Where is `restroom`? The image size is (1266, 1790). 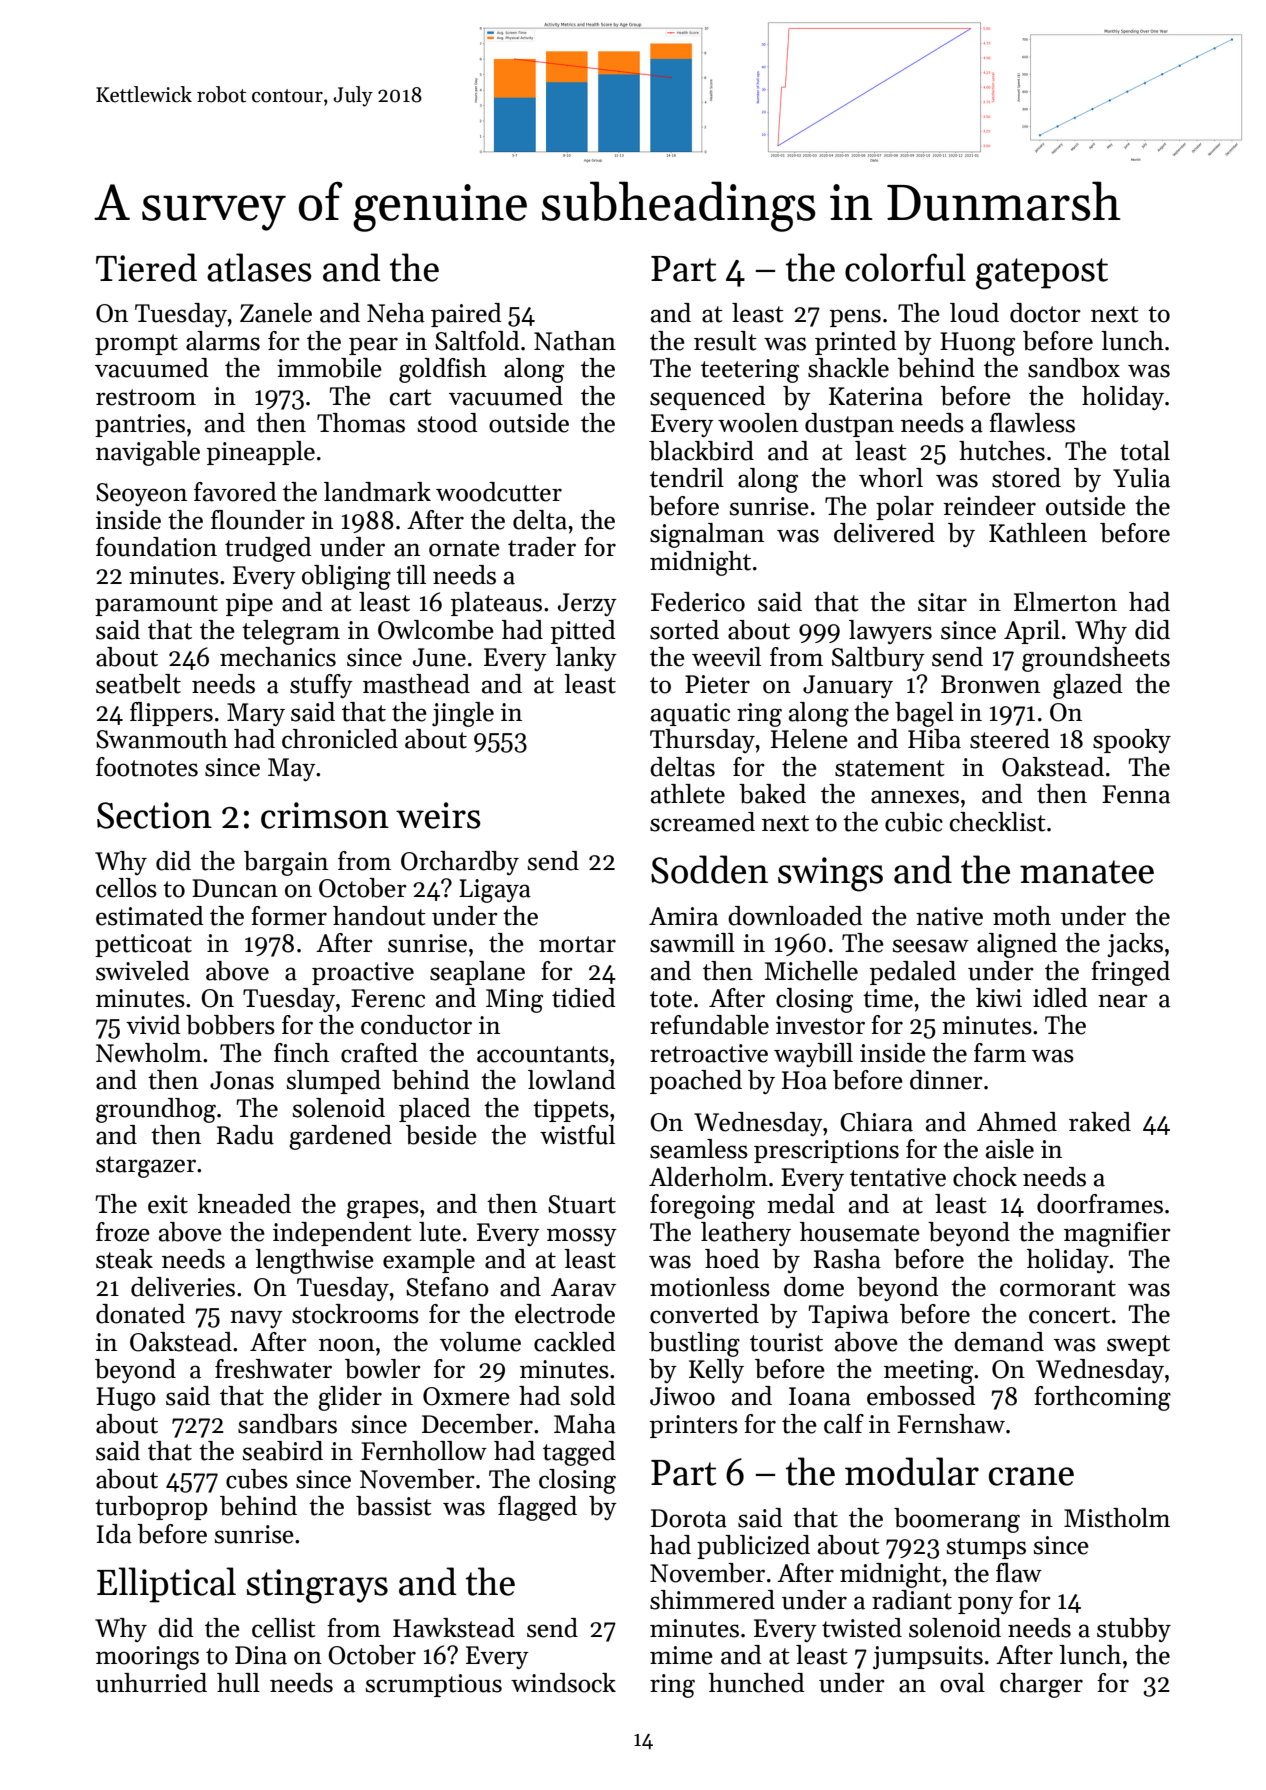 restroom is located at coordinates (146, 397).
